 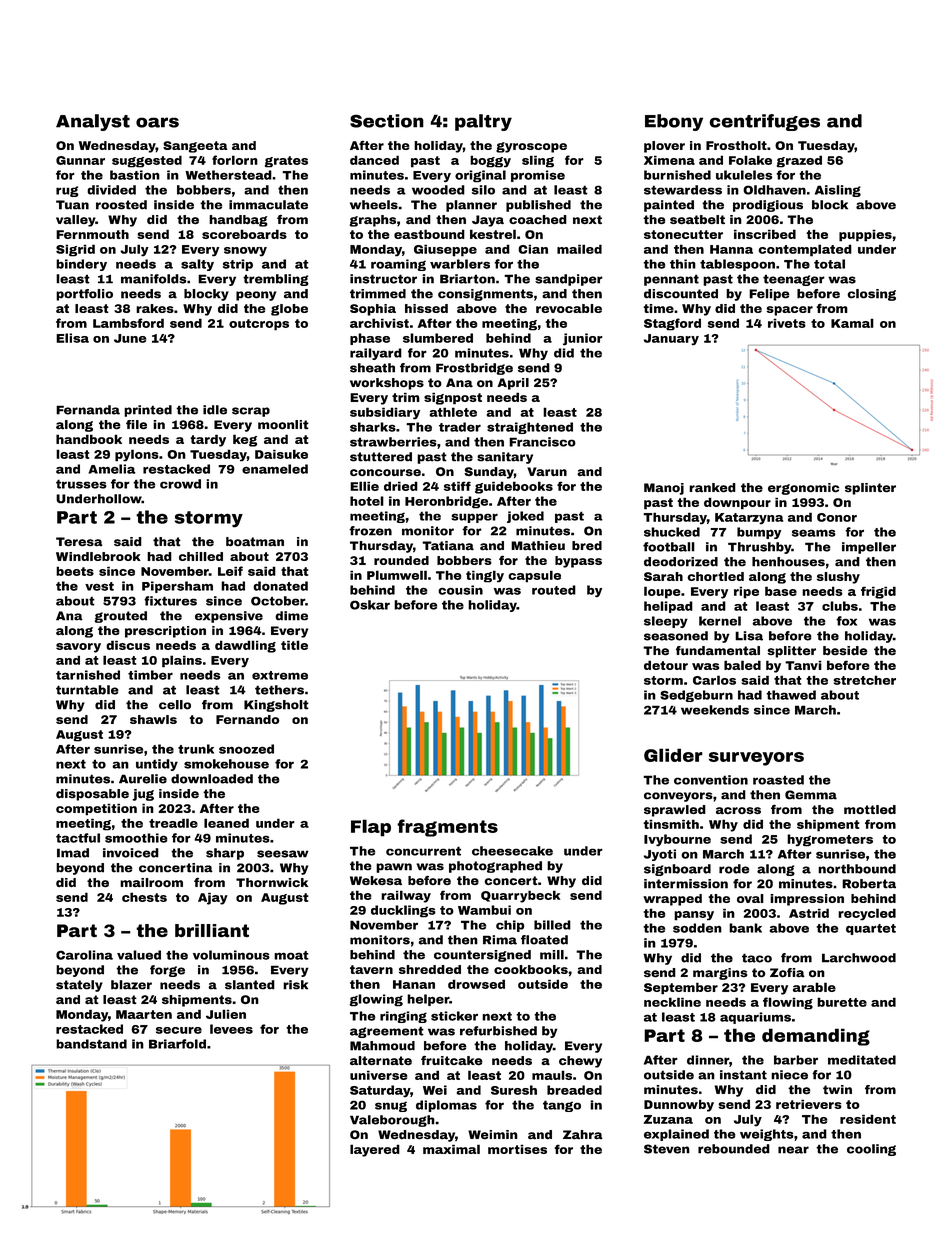 I want to click on bandstand, so click(x=91, y=1044).
